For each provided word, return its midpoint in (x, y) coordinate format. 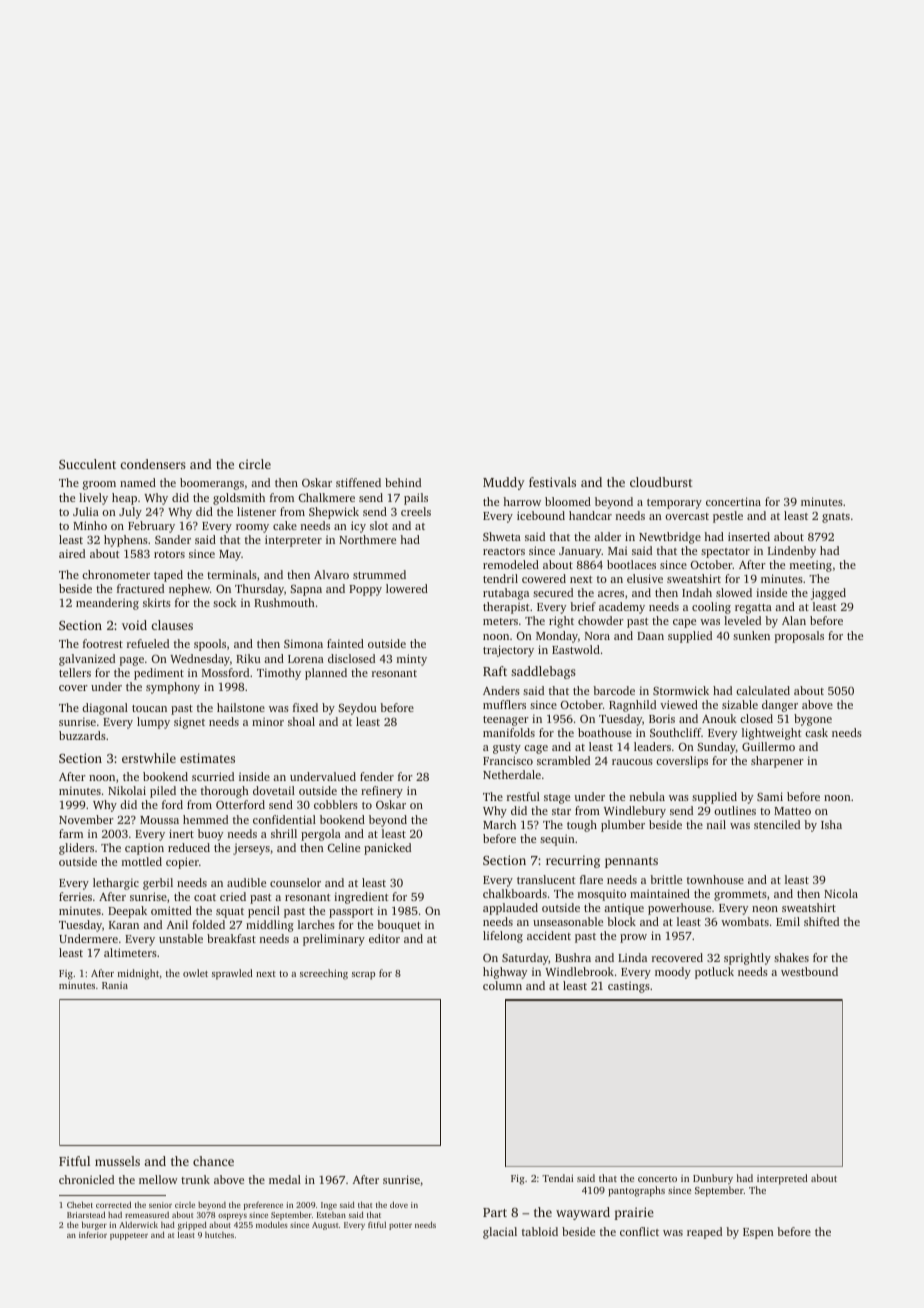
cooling (711, 608)
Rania (115, 985)
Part (495, 1212)
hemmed (205, 819)
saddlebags (543, 672)
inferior (93, 1235)
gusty (507, 749)
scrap (363, 976)
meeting (811, 566)
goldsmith (239, 499)
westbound (809, 971)
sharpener (777, 762)
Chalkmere (327, 497)
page (131, 661)
